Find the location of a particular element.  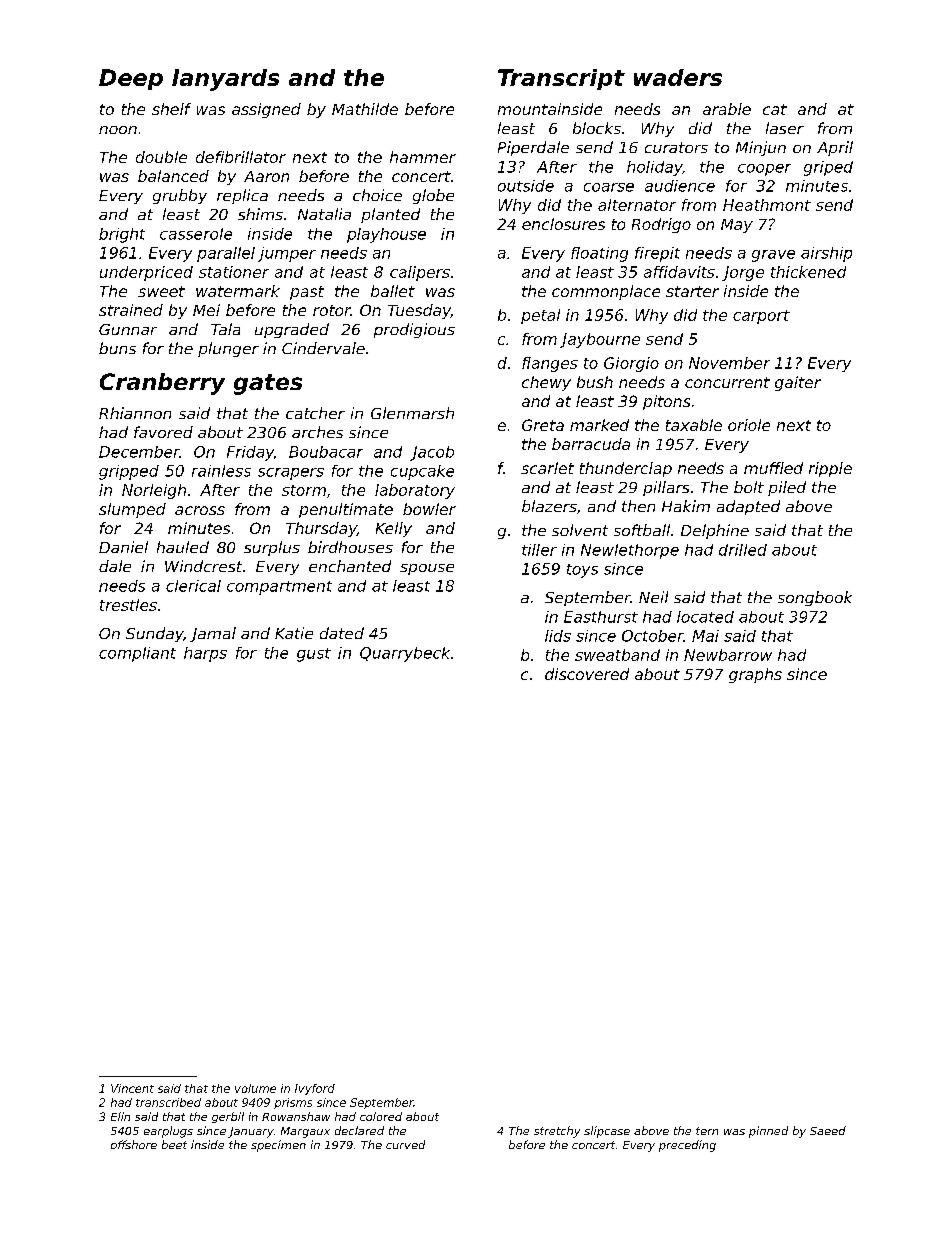

graphs is located at coordinates (755, 675).
